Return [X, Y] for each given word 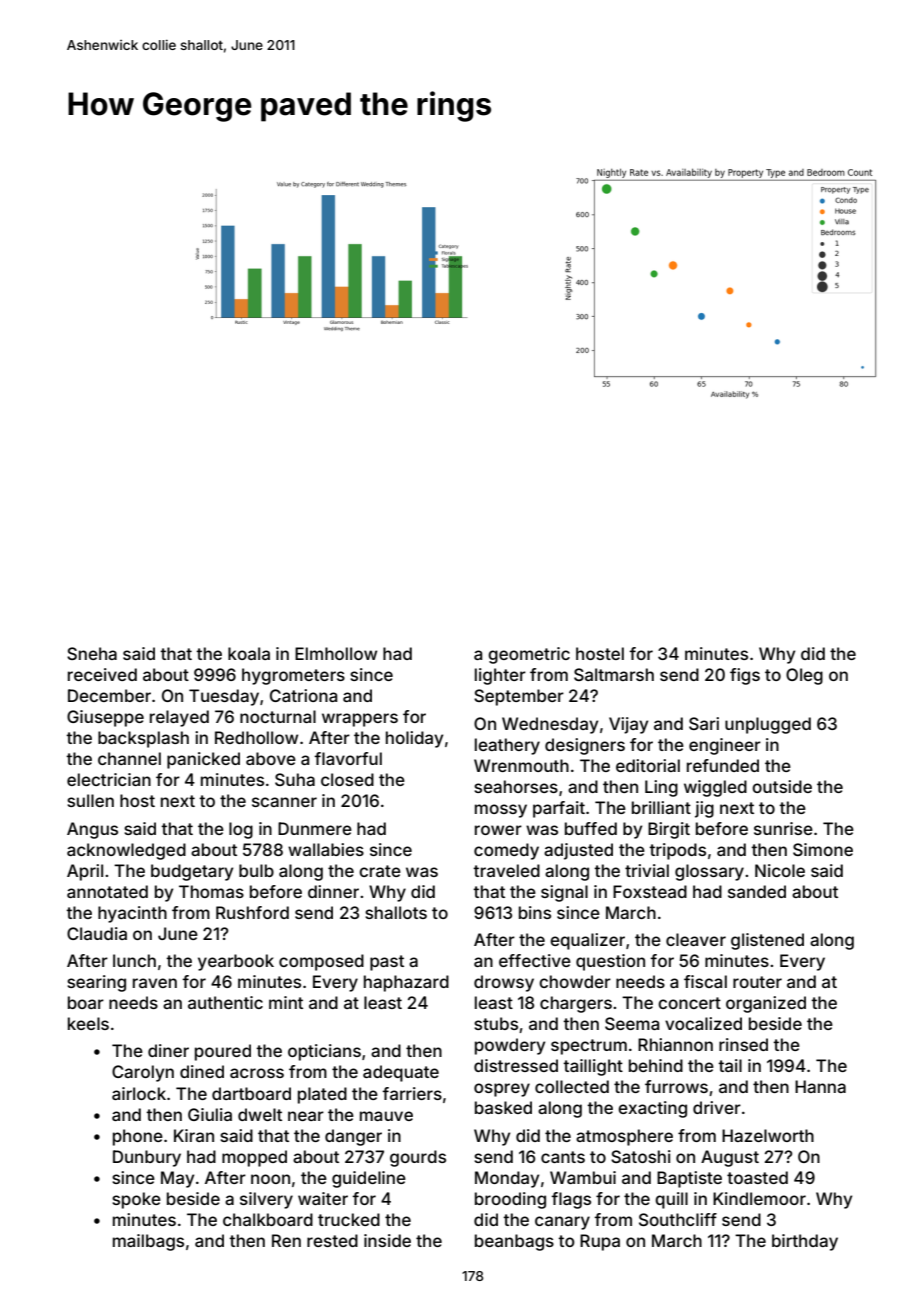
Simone [823, 849]
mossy [501, 811]
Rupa [600, 1242]
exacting [652, 1109]
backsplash [143, 739]
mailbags [148, 1242]
